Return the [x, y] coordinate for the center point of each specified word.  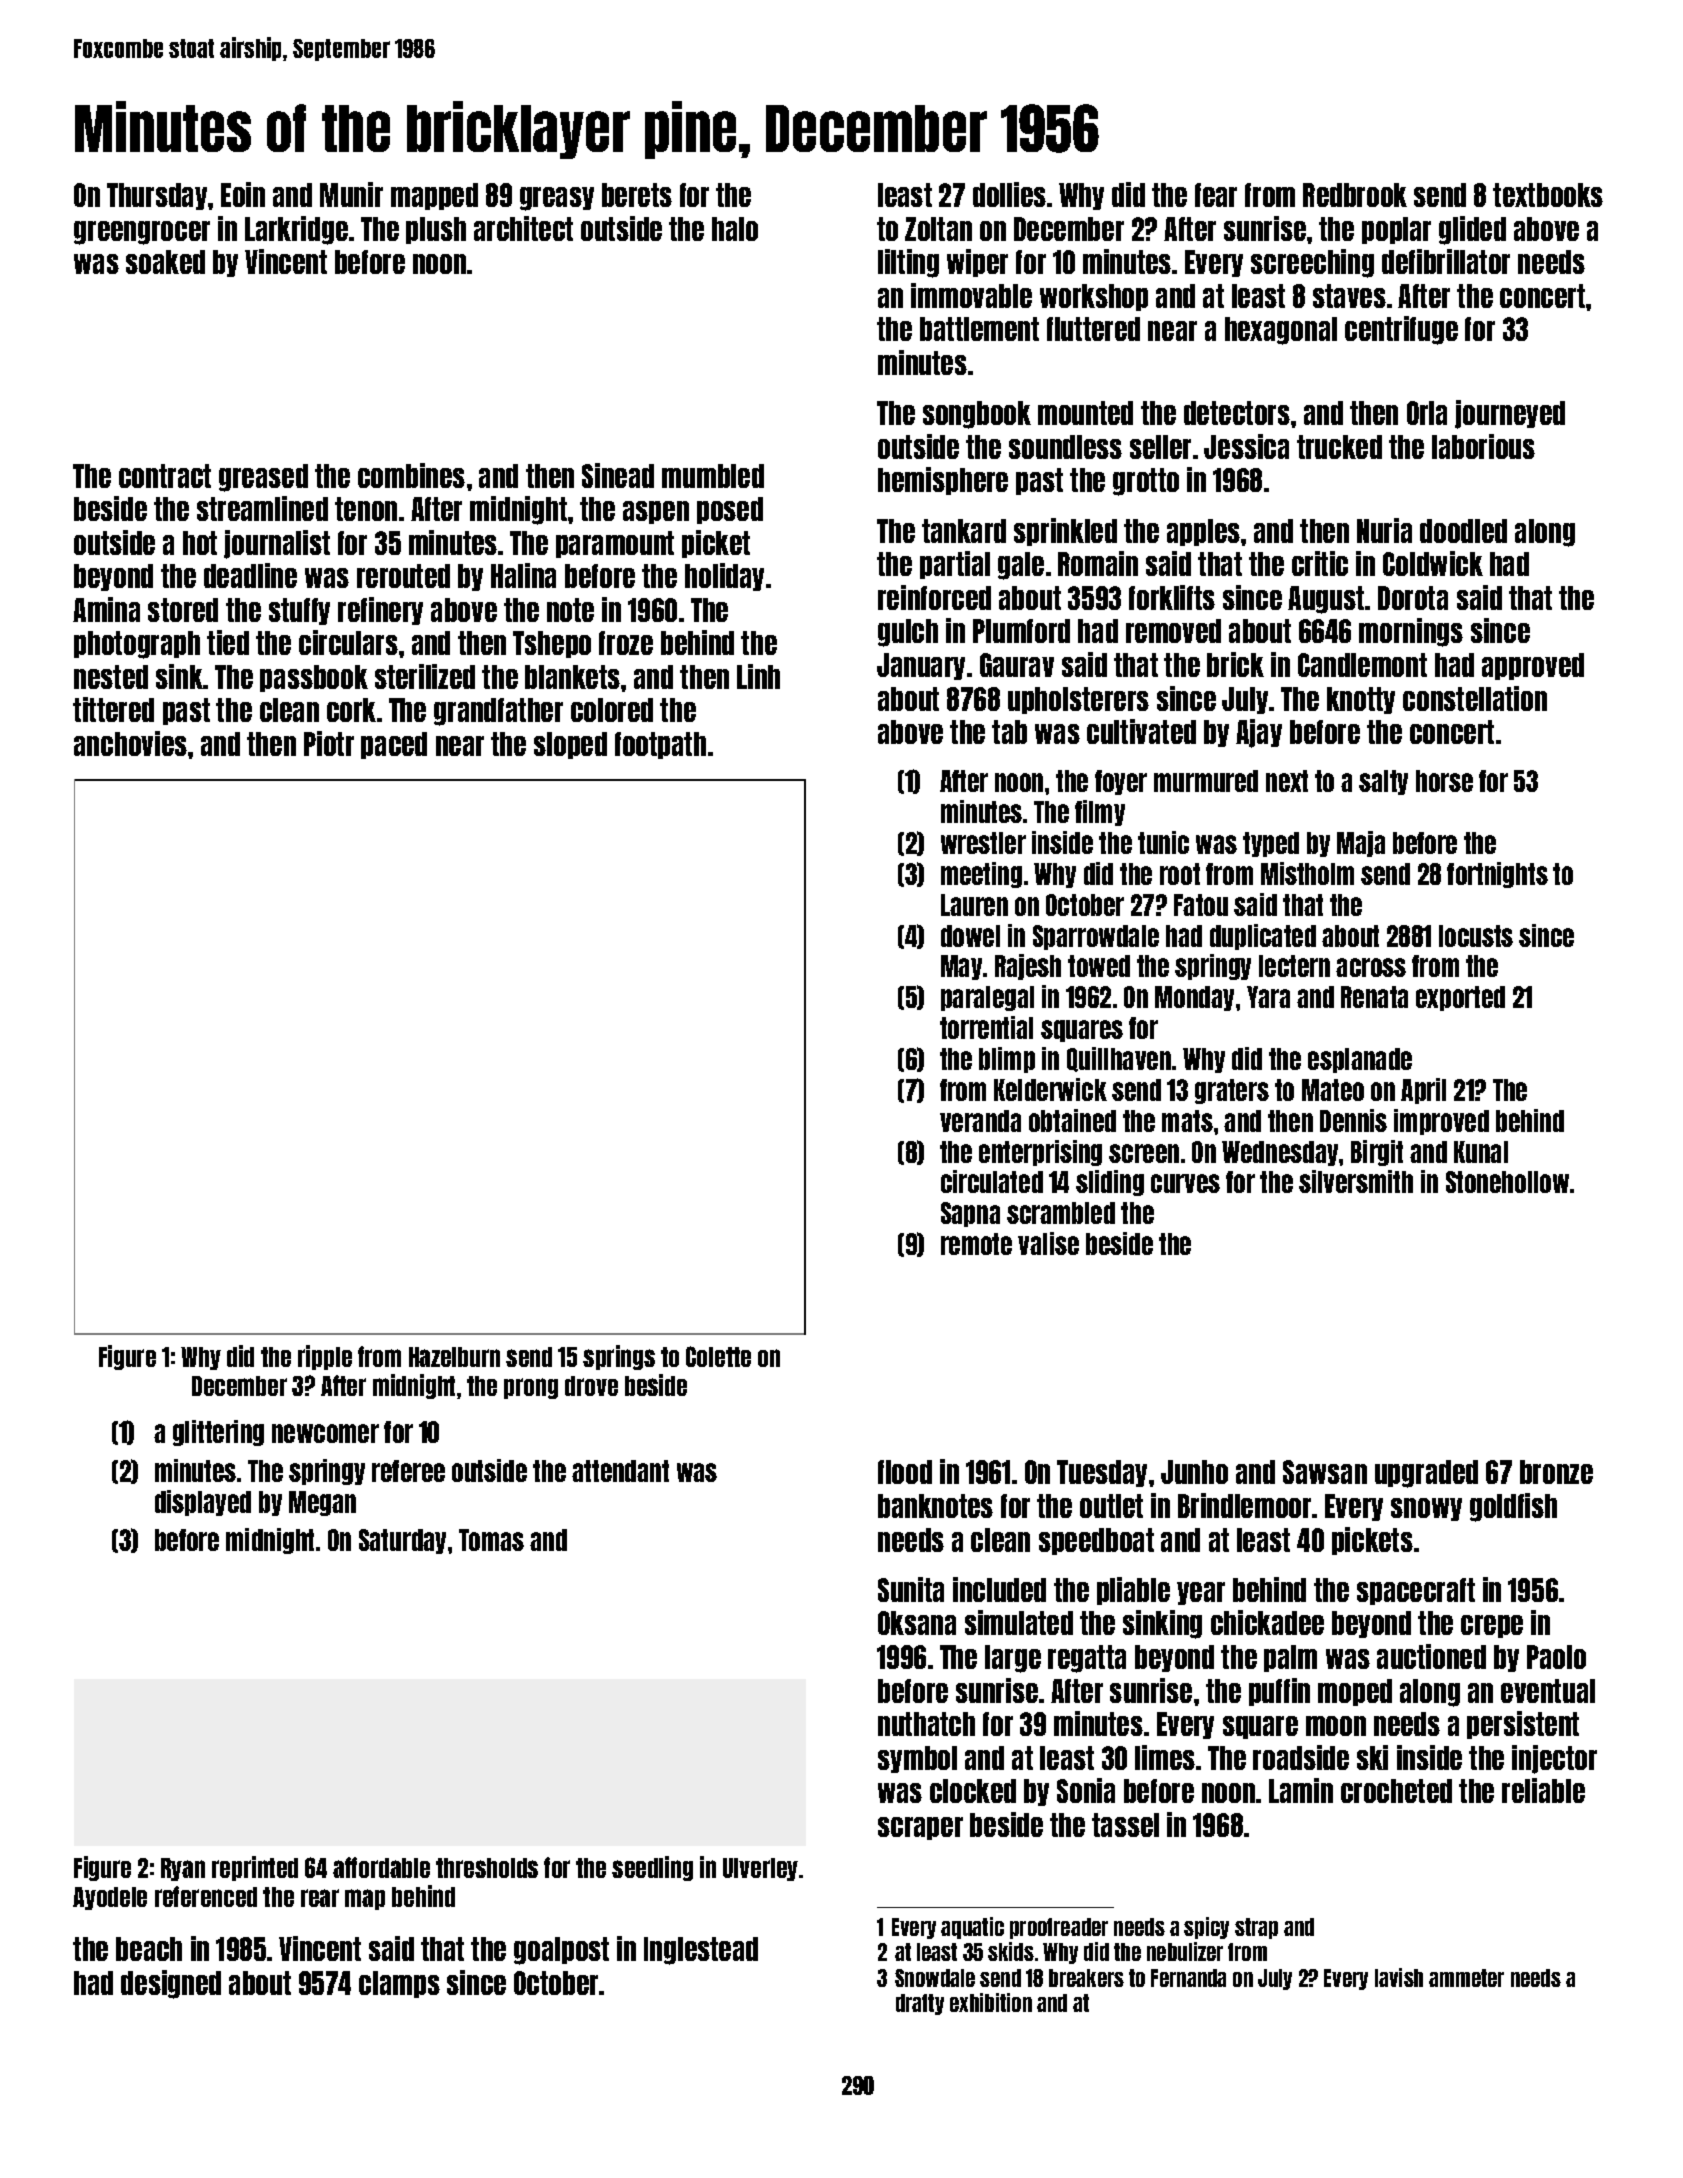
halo [735, 229]
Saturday [402, 1541]
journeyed [1510, 414]
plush [436, 230]
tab [1009, 732]
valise [1048, 1243]
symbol [917, 1759]
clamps [399, 1984]
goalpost [561, 1951]
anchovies [130, 743]
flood [905, 1472]
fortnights [1497, 875]
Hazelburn [454, 1357]
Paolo [1556, 1657]
